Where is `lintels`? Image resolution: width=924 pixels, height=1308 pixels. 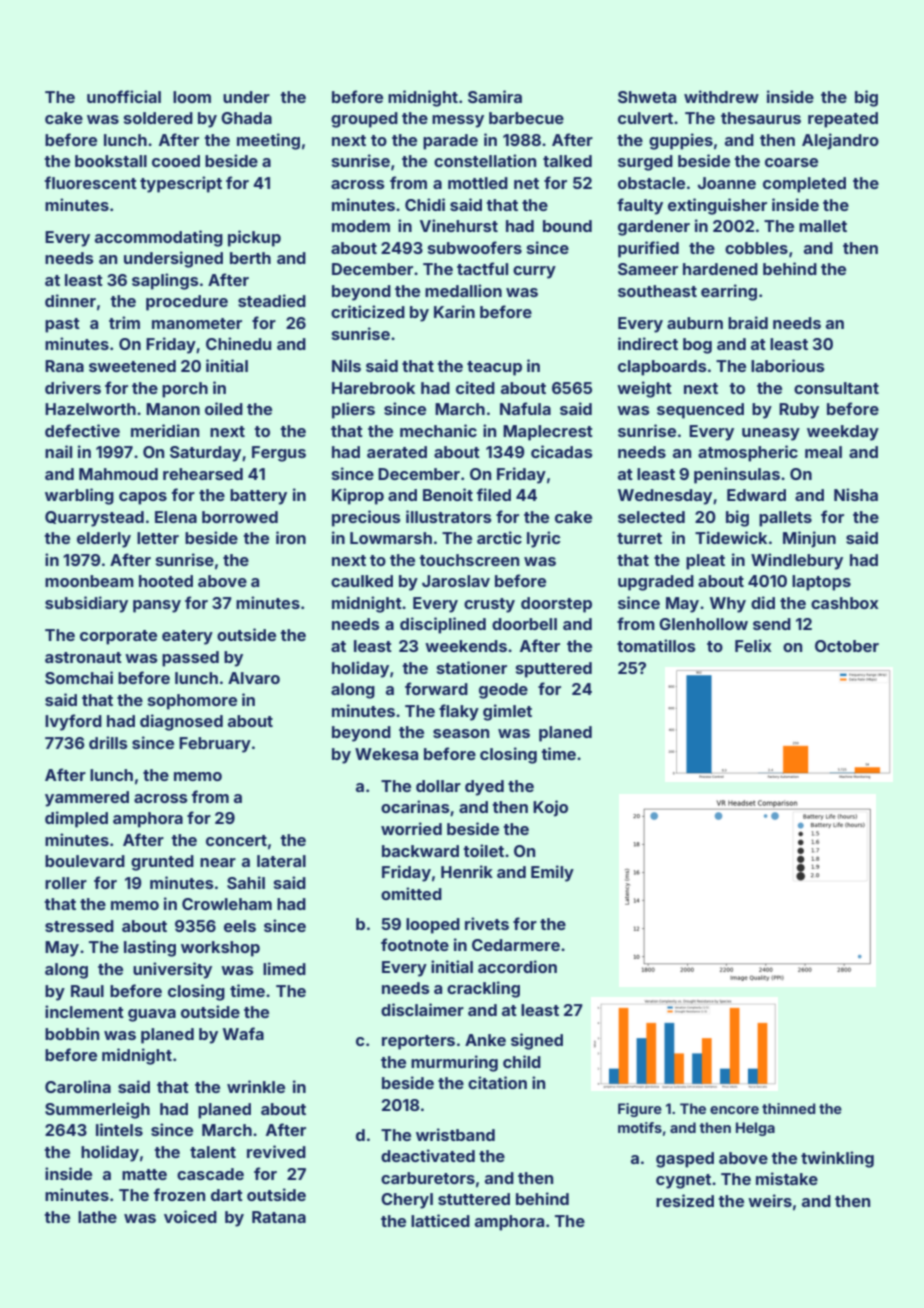 lintels is located at coordinates (119, 1129).
